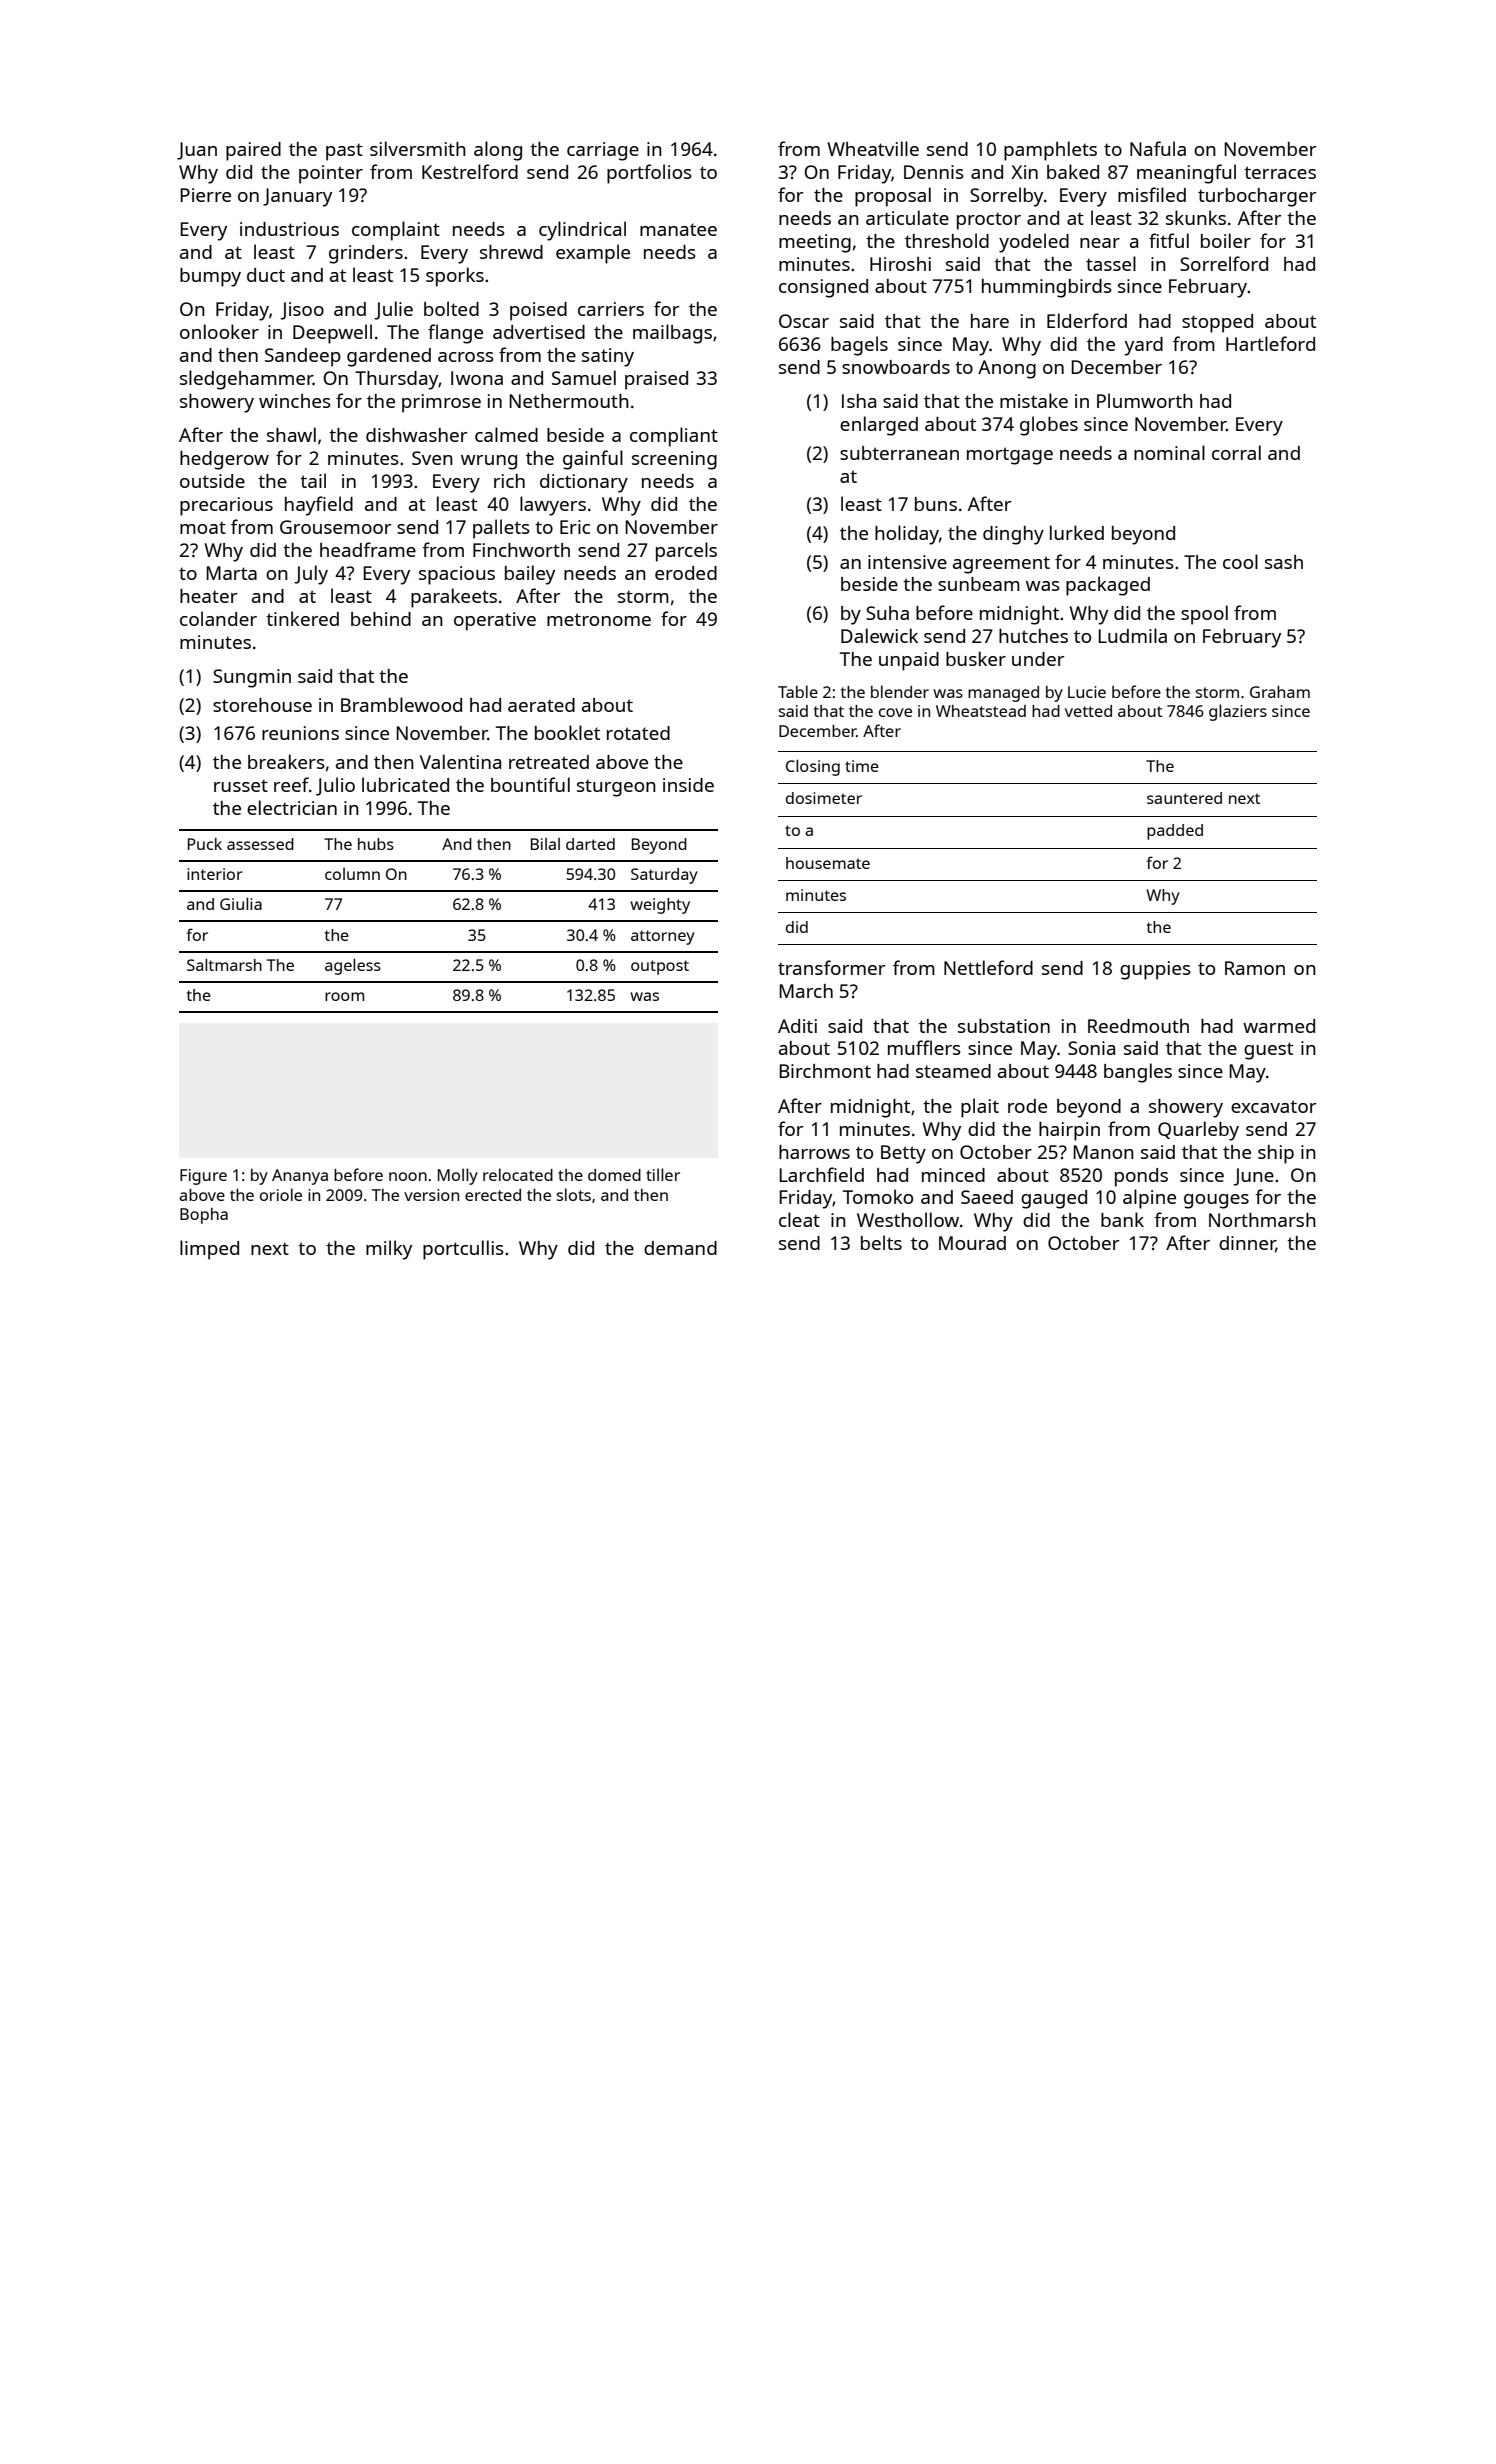 This image has height=2464, width=1496. I want to click on Wheatville, so click(873, 148).
